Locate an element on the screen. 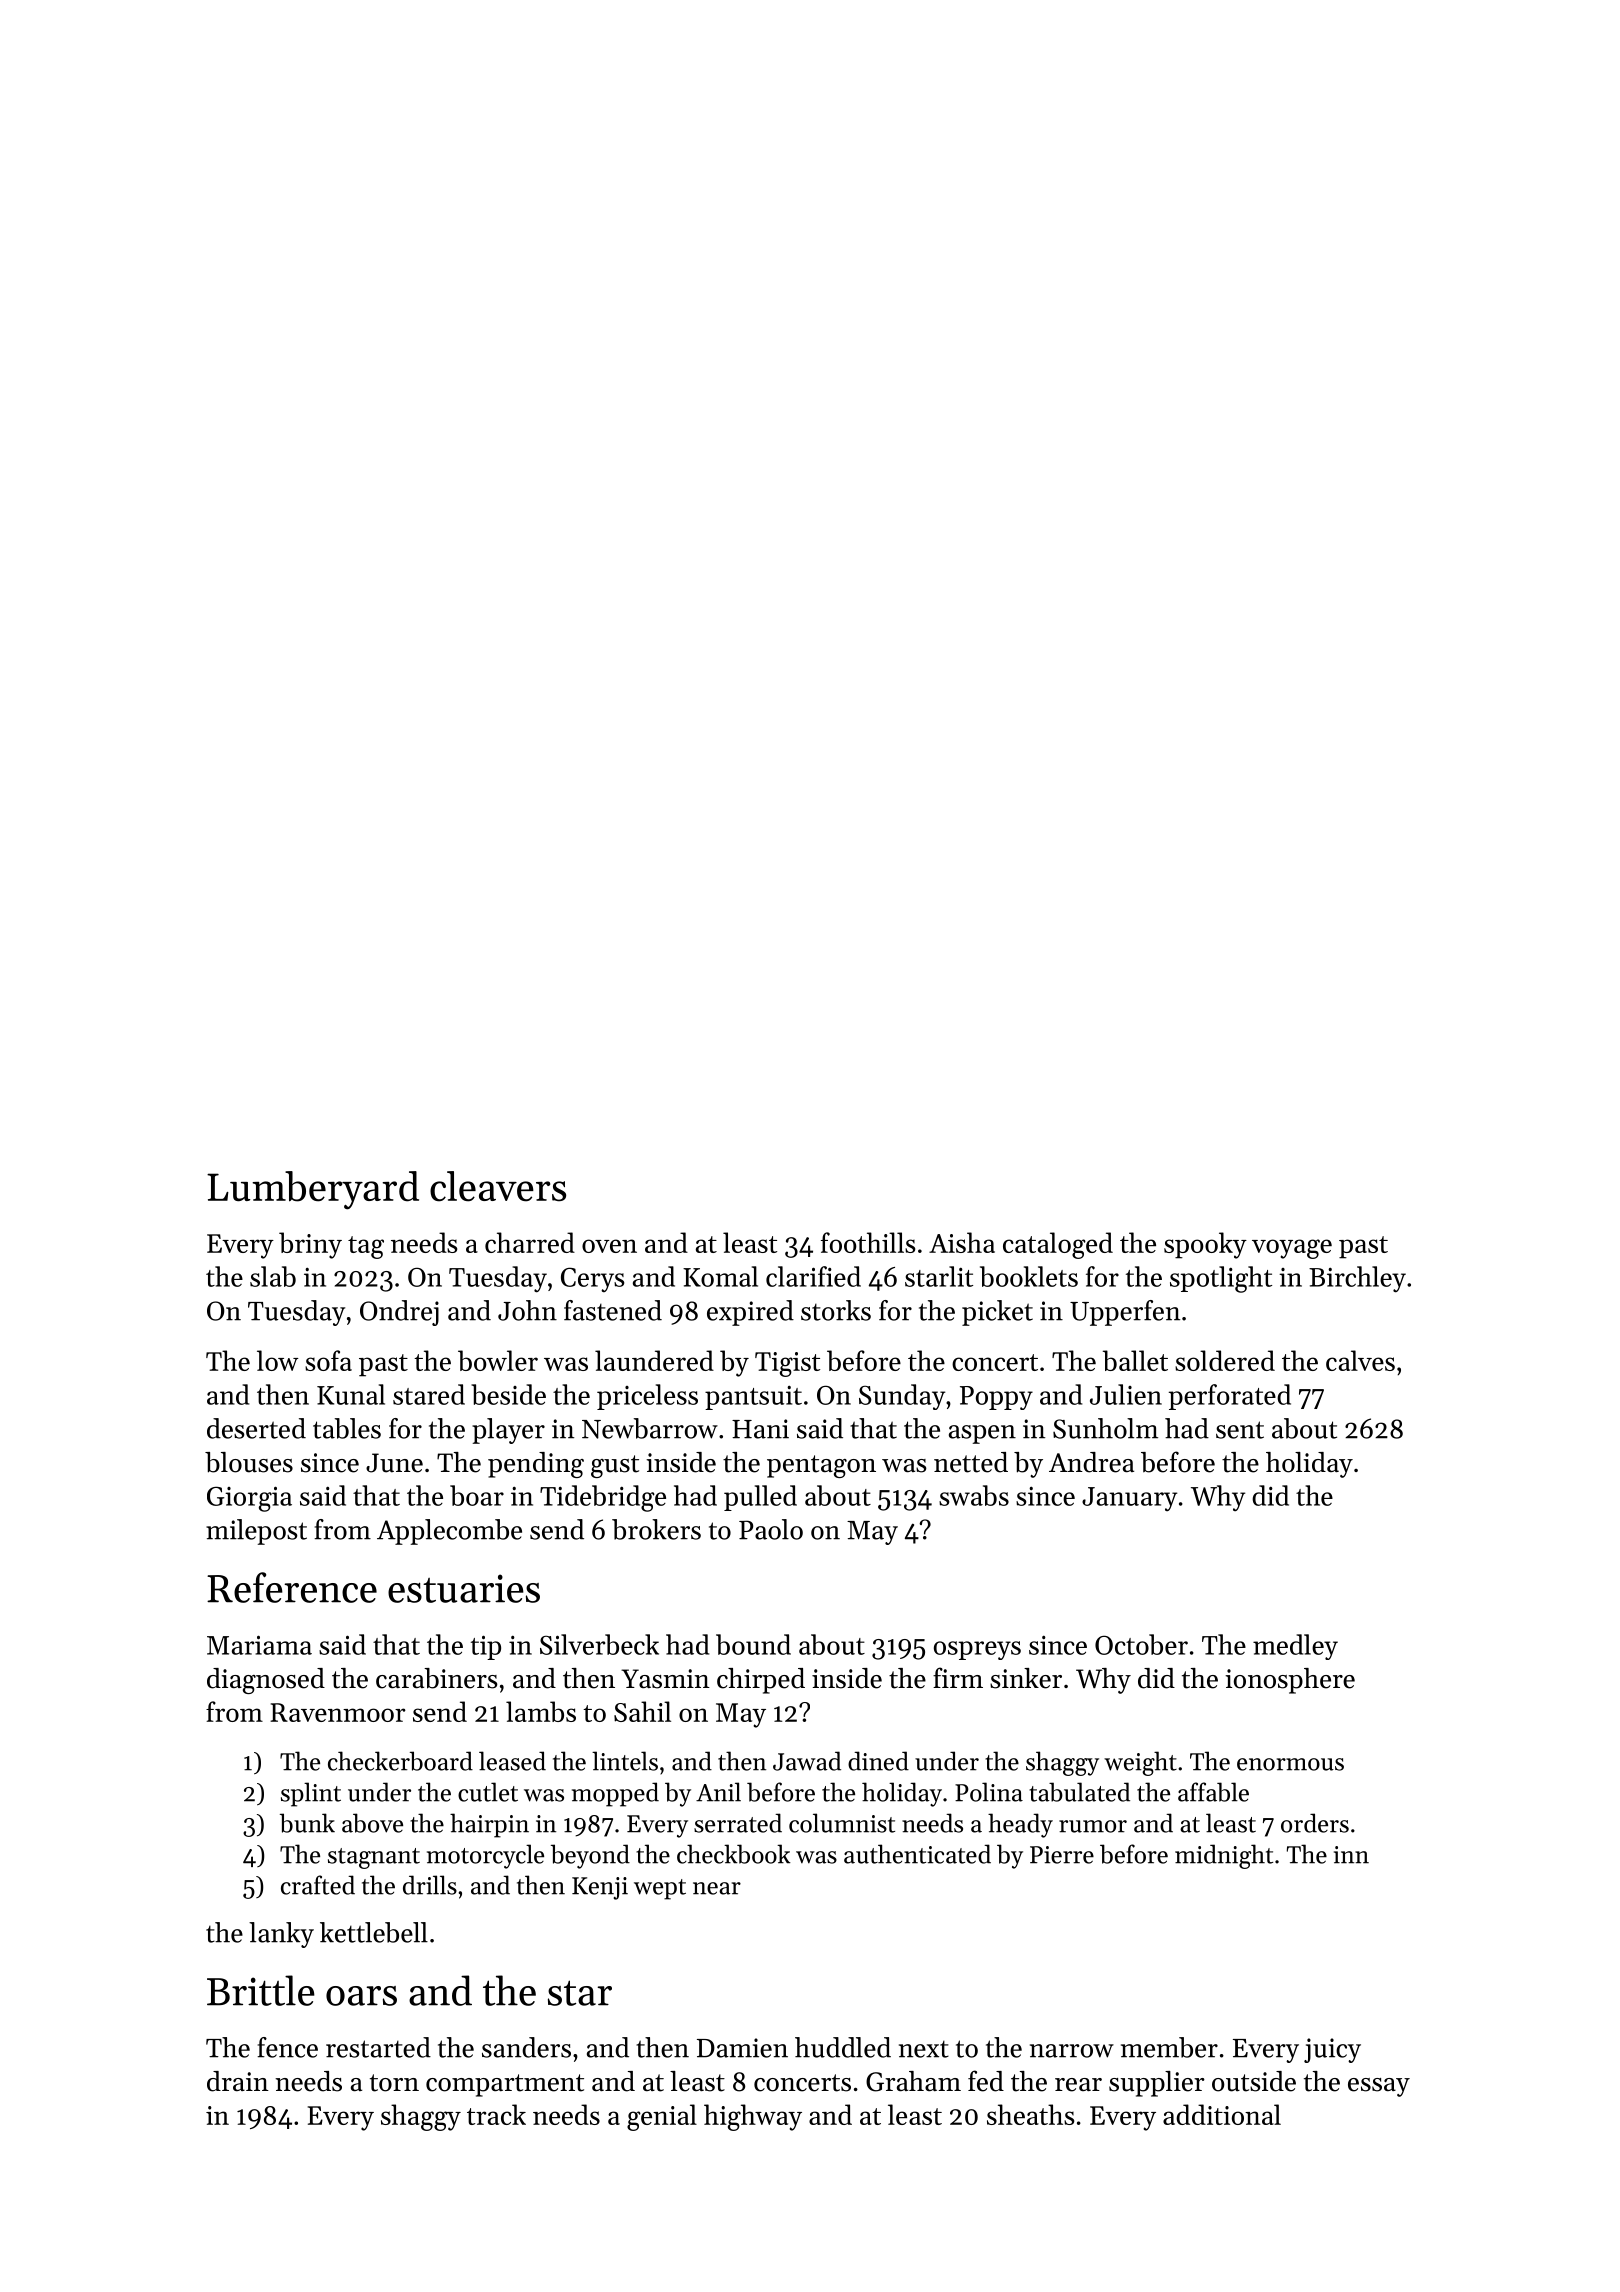  sent is located at coordinates (1240, 1430).
